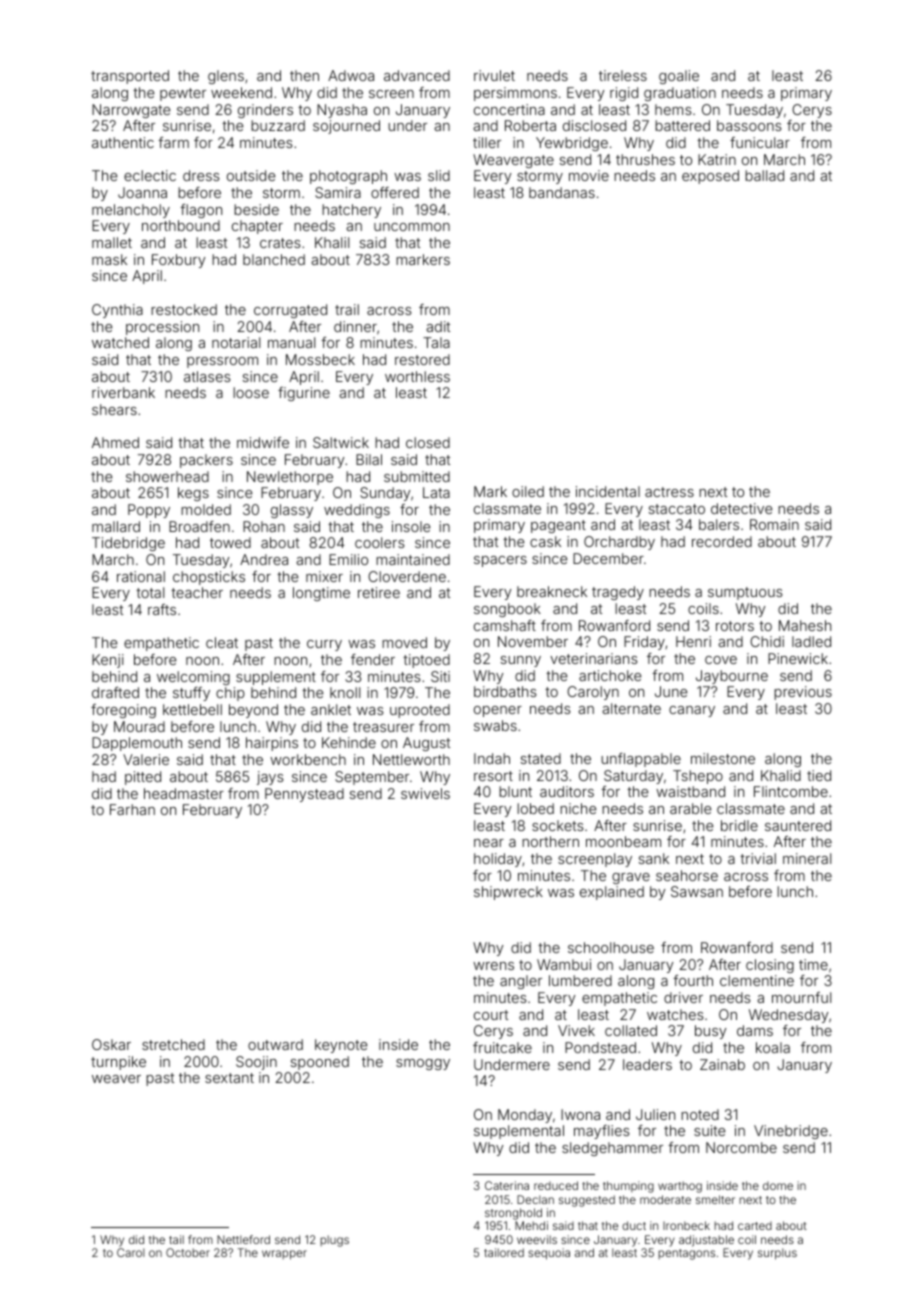  Describe the element at coordinates (528, 491) in the document. I see `oiled` at that location.
